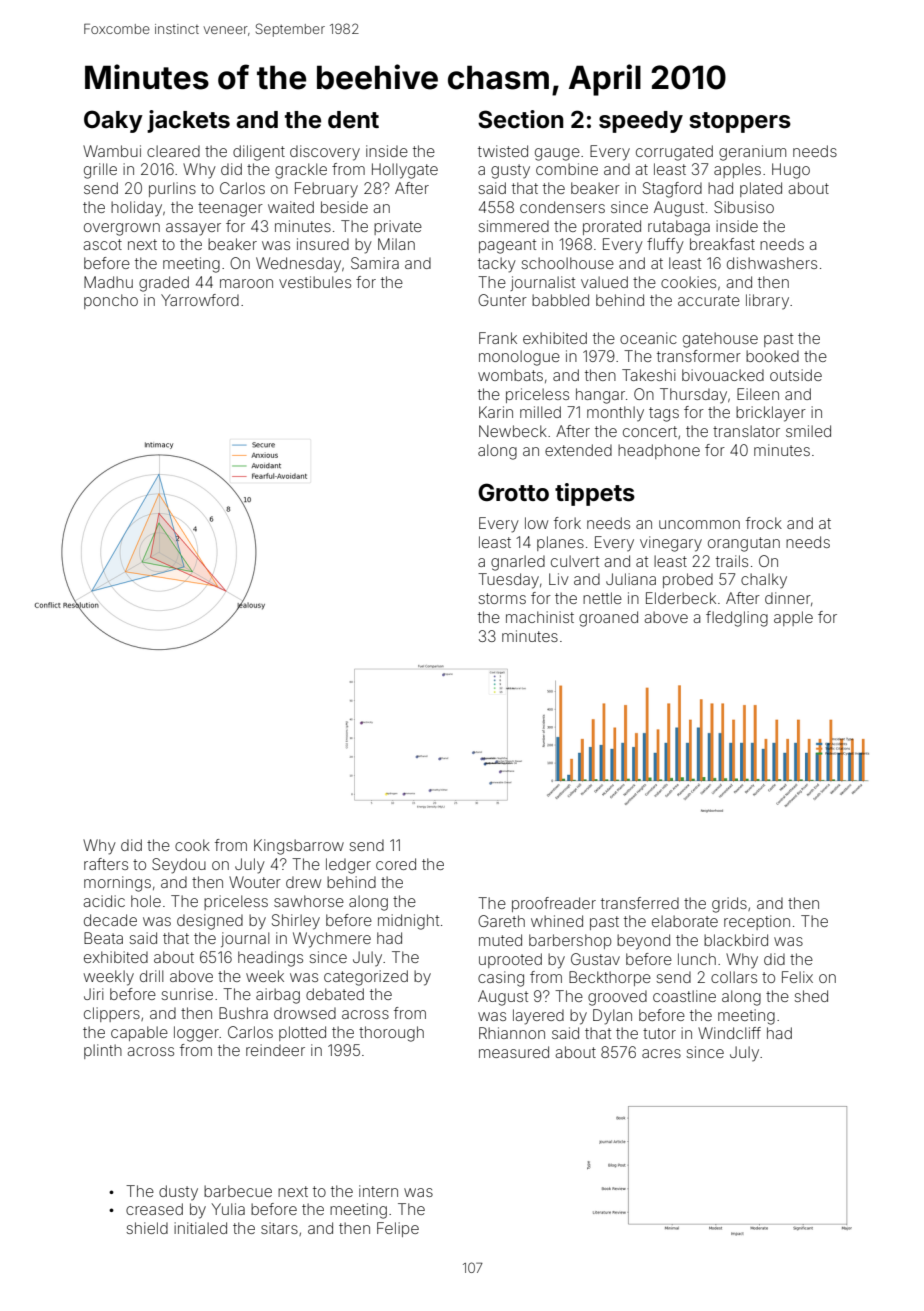 The height and width of the screenshot is (1311, 924). I want to click on initialed, so click(200, 1228).
